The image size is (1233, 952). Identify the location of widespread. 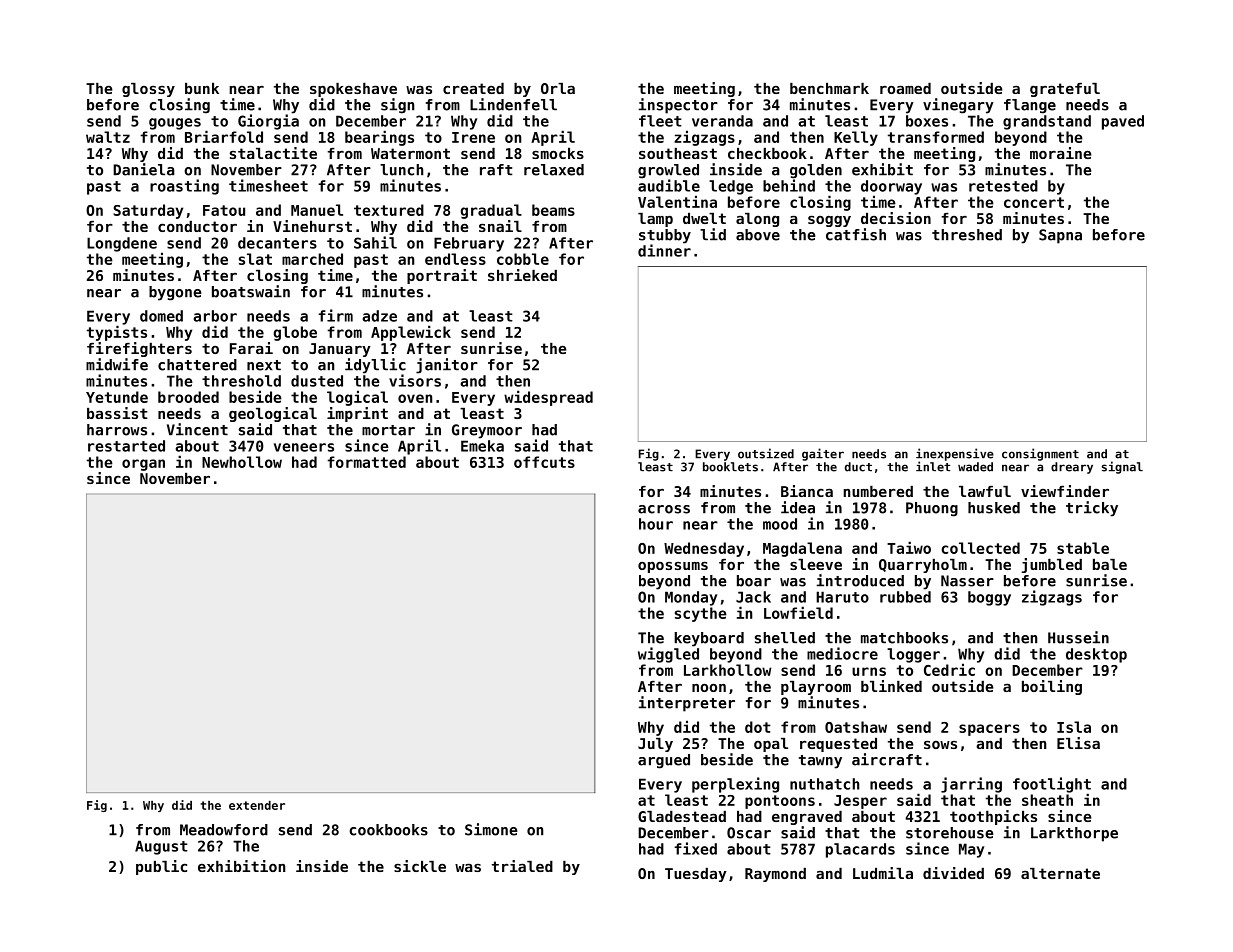
(548, 398).
